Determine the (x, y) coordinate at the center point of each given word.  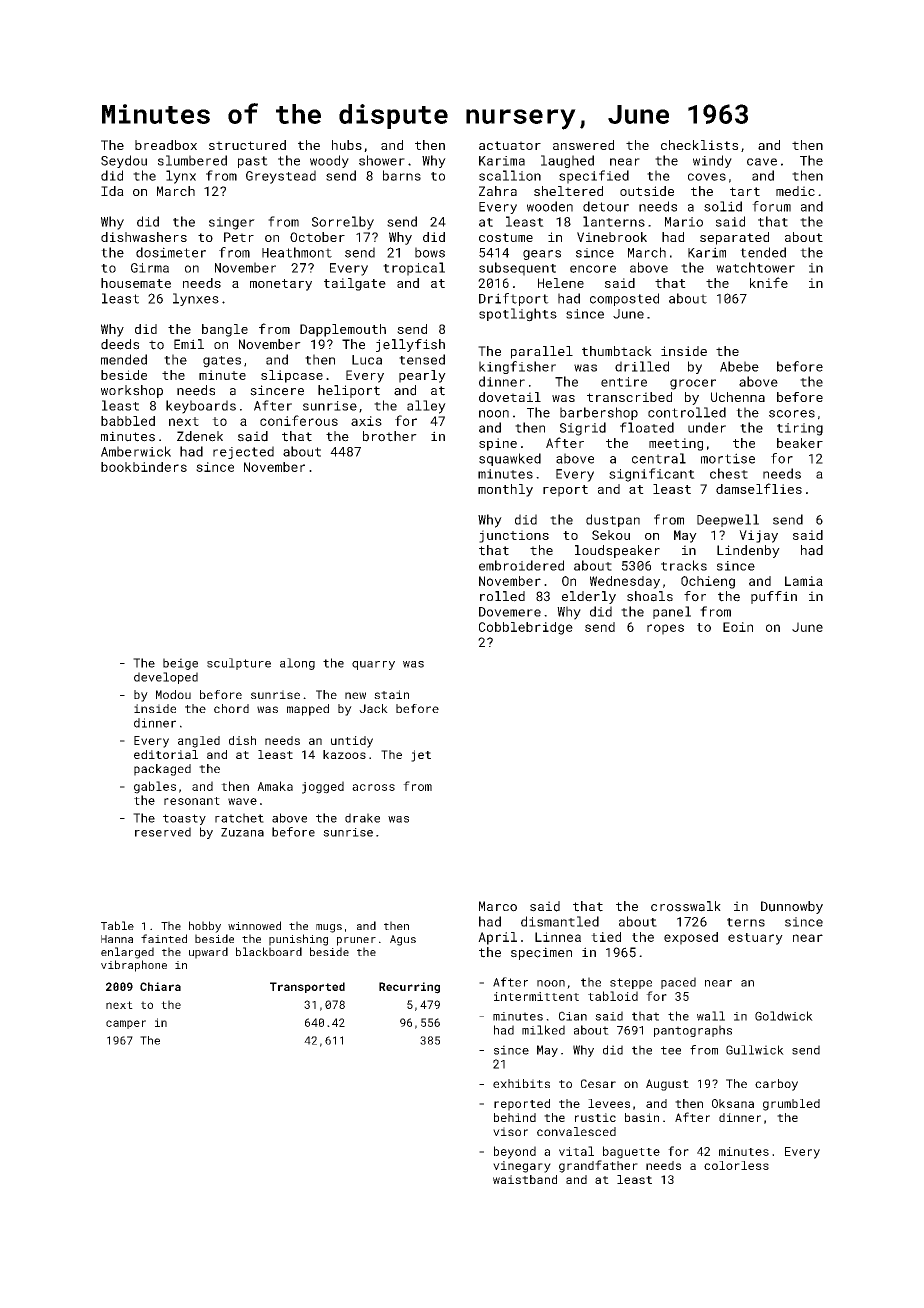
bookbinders (144, 467)
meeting (676, 444)
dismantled (560, 921)
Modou (173, 694)
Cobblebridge (526, 628)
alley (426, 407)
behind (515, 1117)
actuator (510, 145)
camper (126, 1024)
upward (208, 953)
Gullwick (755, 1050)
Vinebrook (612, 237)
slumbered (192, 160)
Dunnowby (792, 907)
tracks (684, 565)
